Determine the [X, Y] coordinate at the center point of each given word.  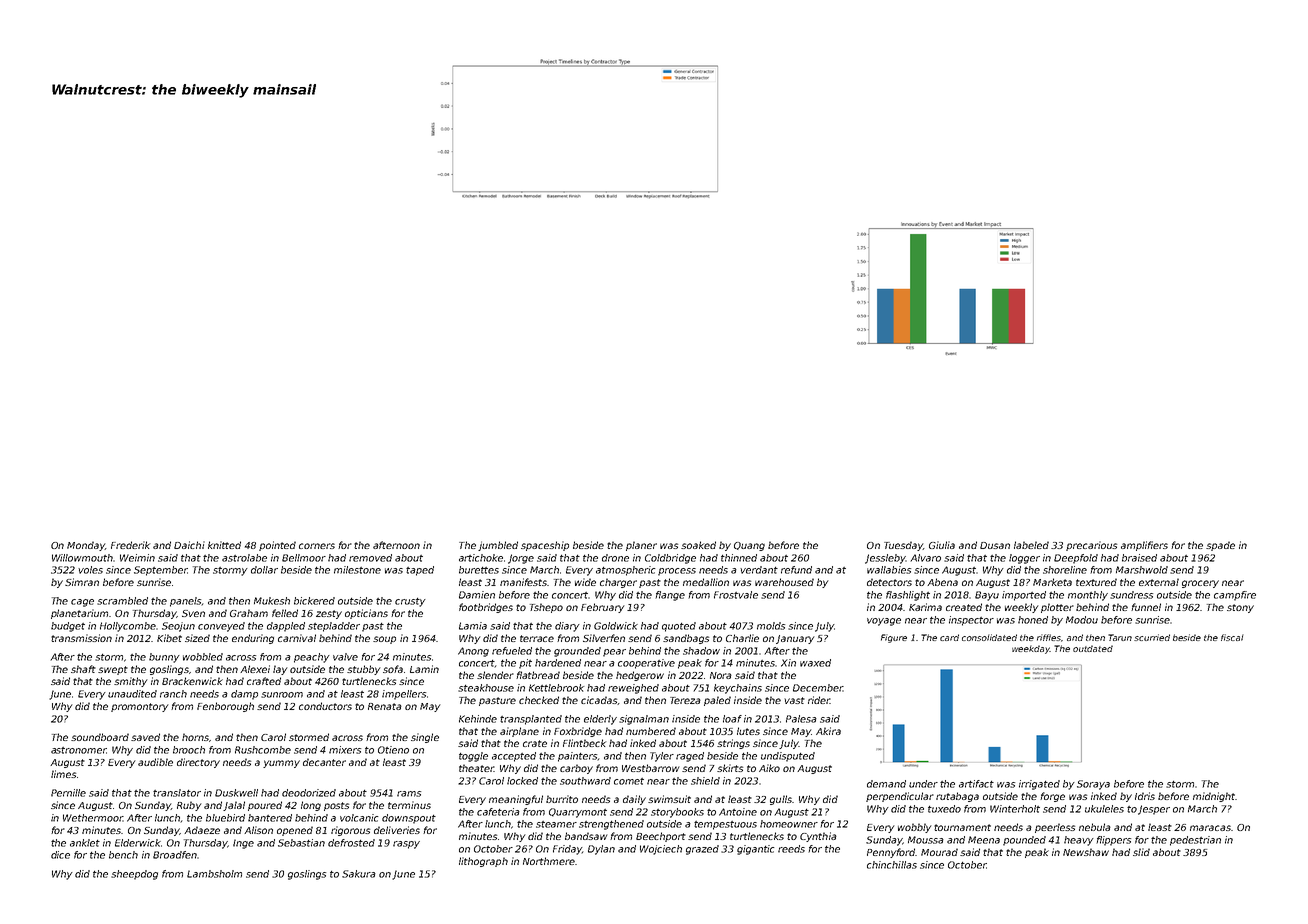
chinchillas [892, 865]
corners [317, 546]
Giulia [942, 545]
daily [634, 800]
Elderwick [138, 843]
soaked [698, 545]
